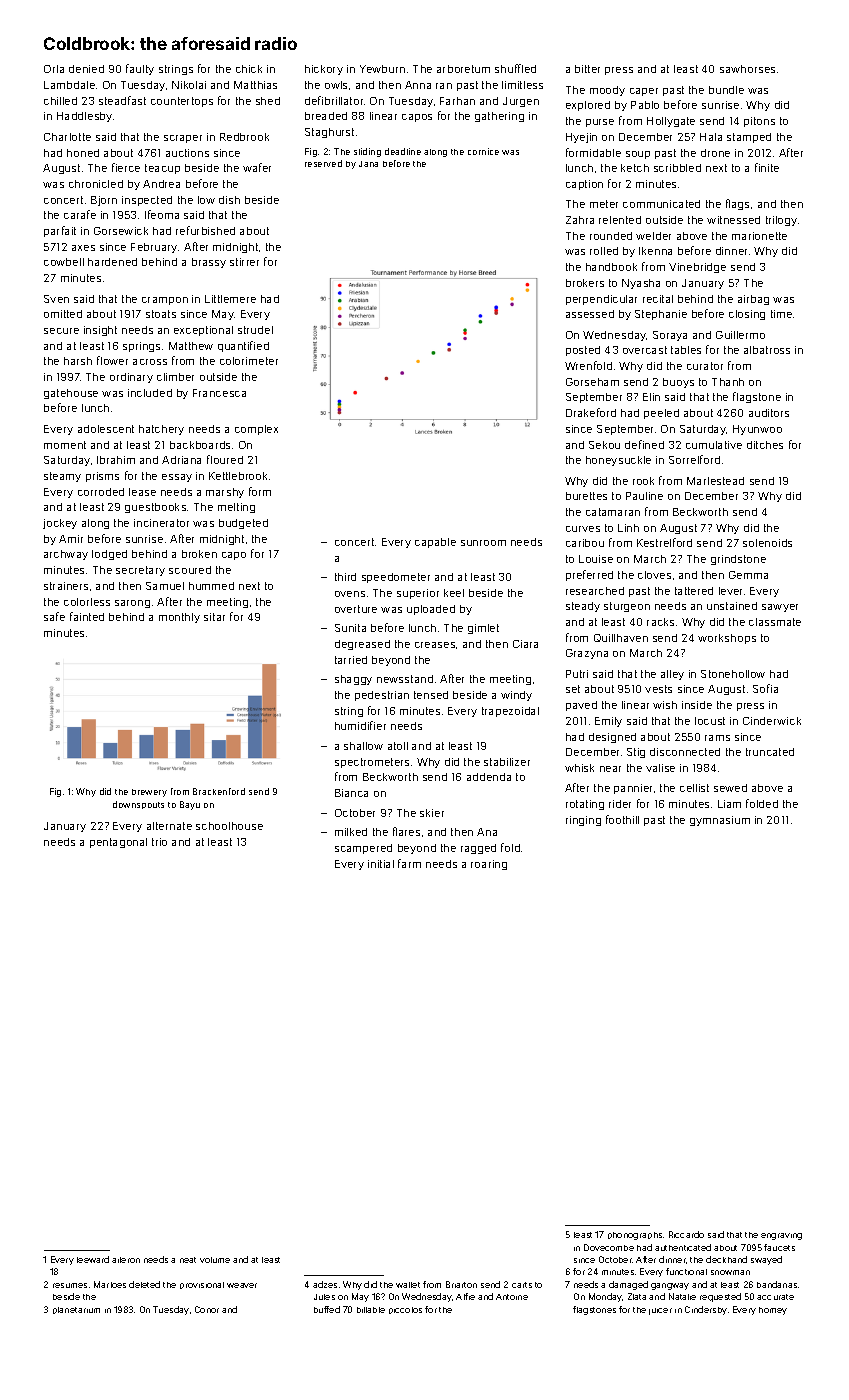 This screenshot has width=849, height=1400. What do you see at coordinates (249, 69) in the screenshot?
I see `chick` at bounding box center [249, 69].
